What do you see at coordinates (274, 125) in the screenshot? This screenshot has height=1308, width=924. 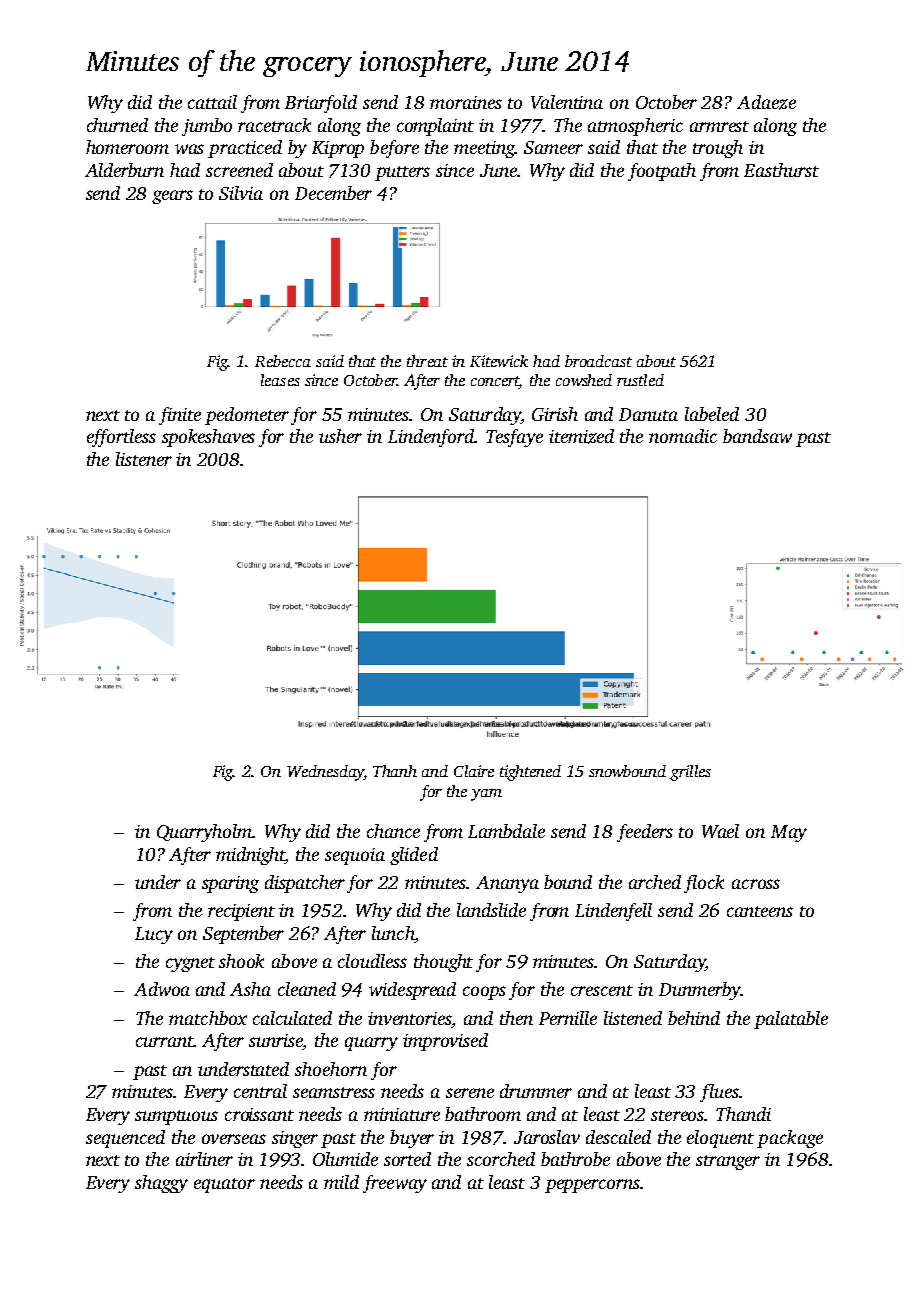 I see `racetrack` at bounding box center [274, 125].
